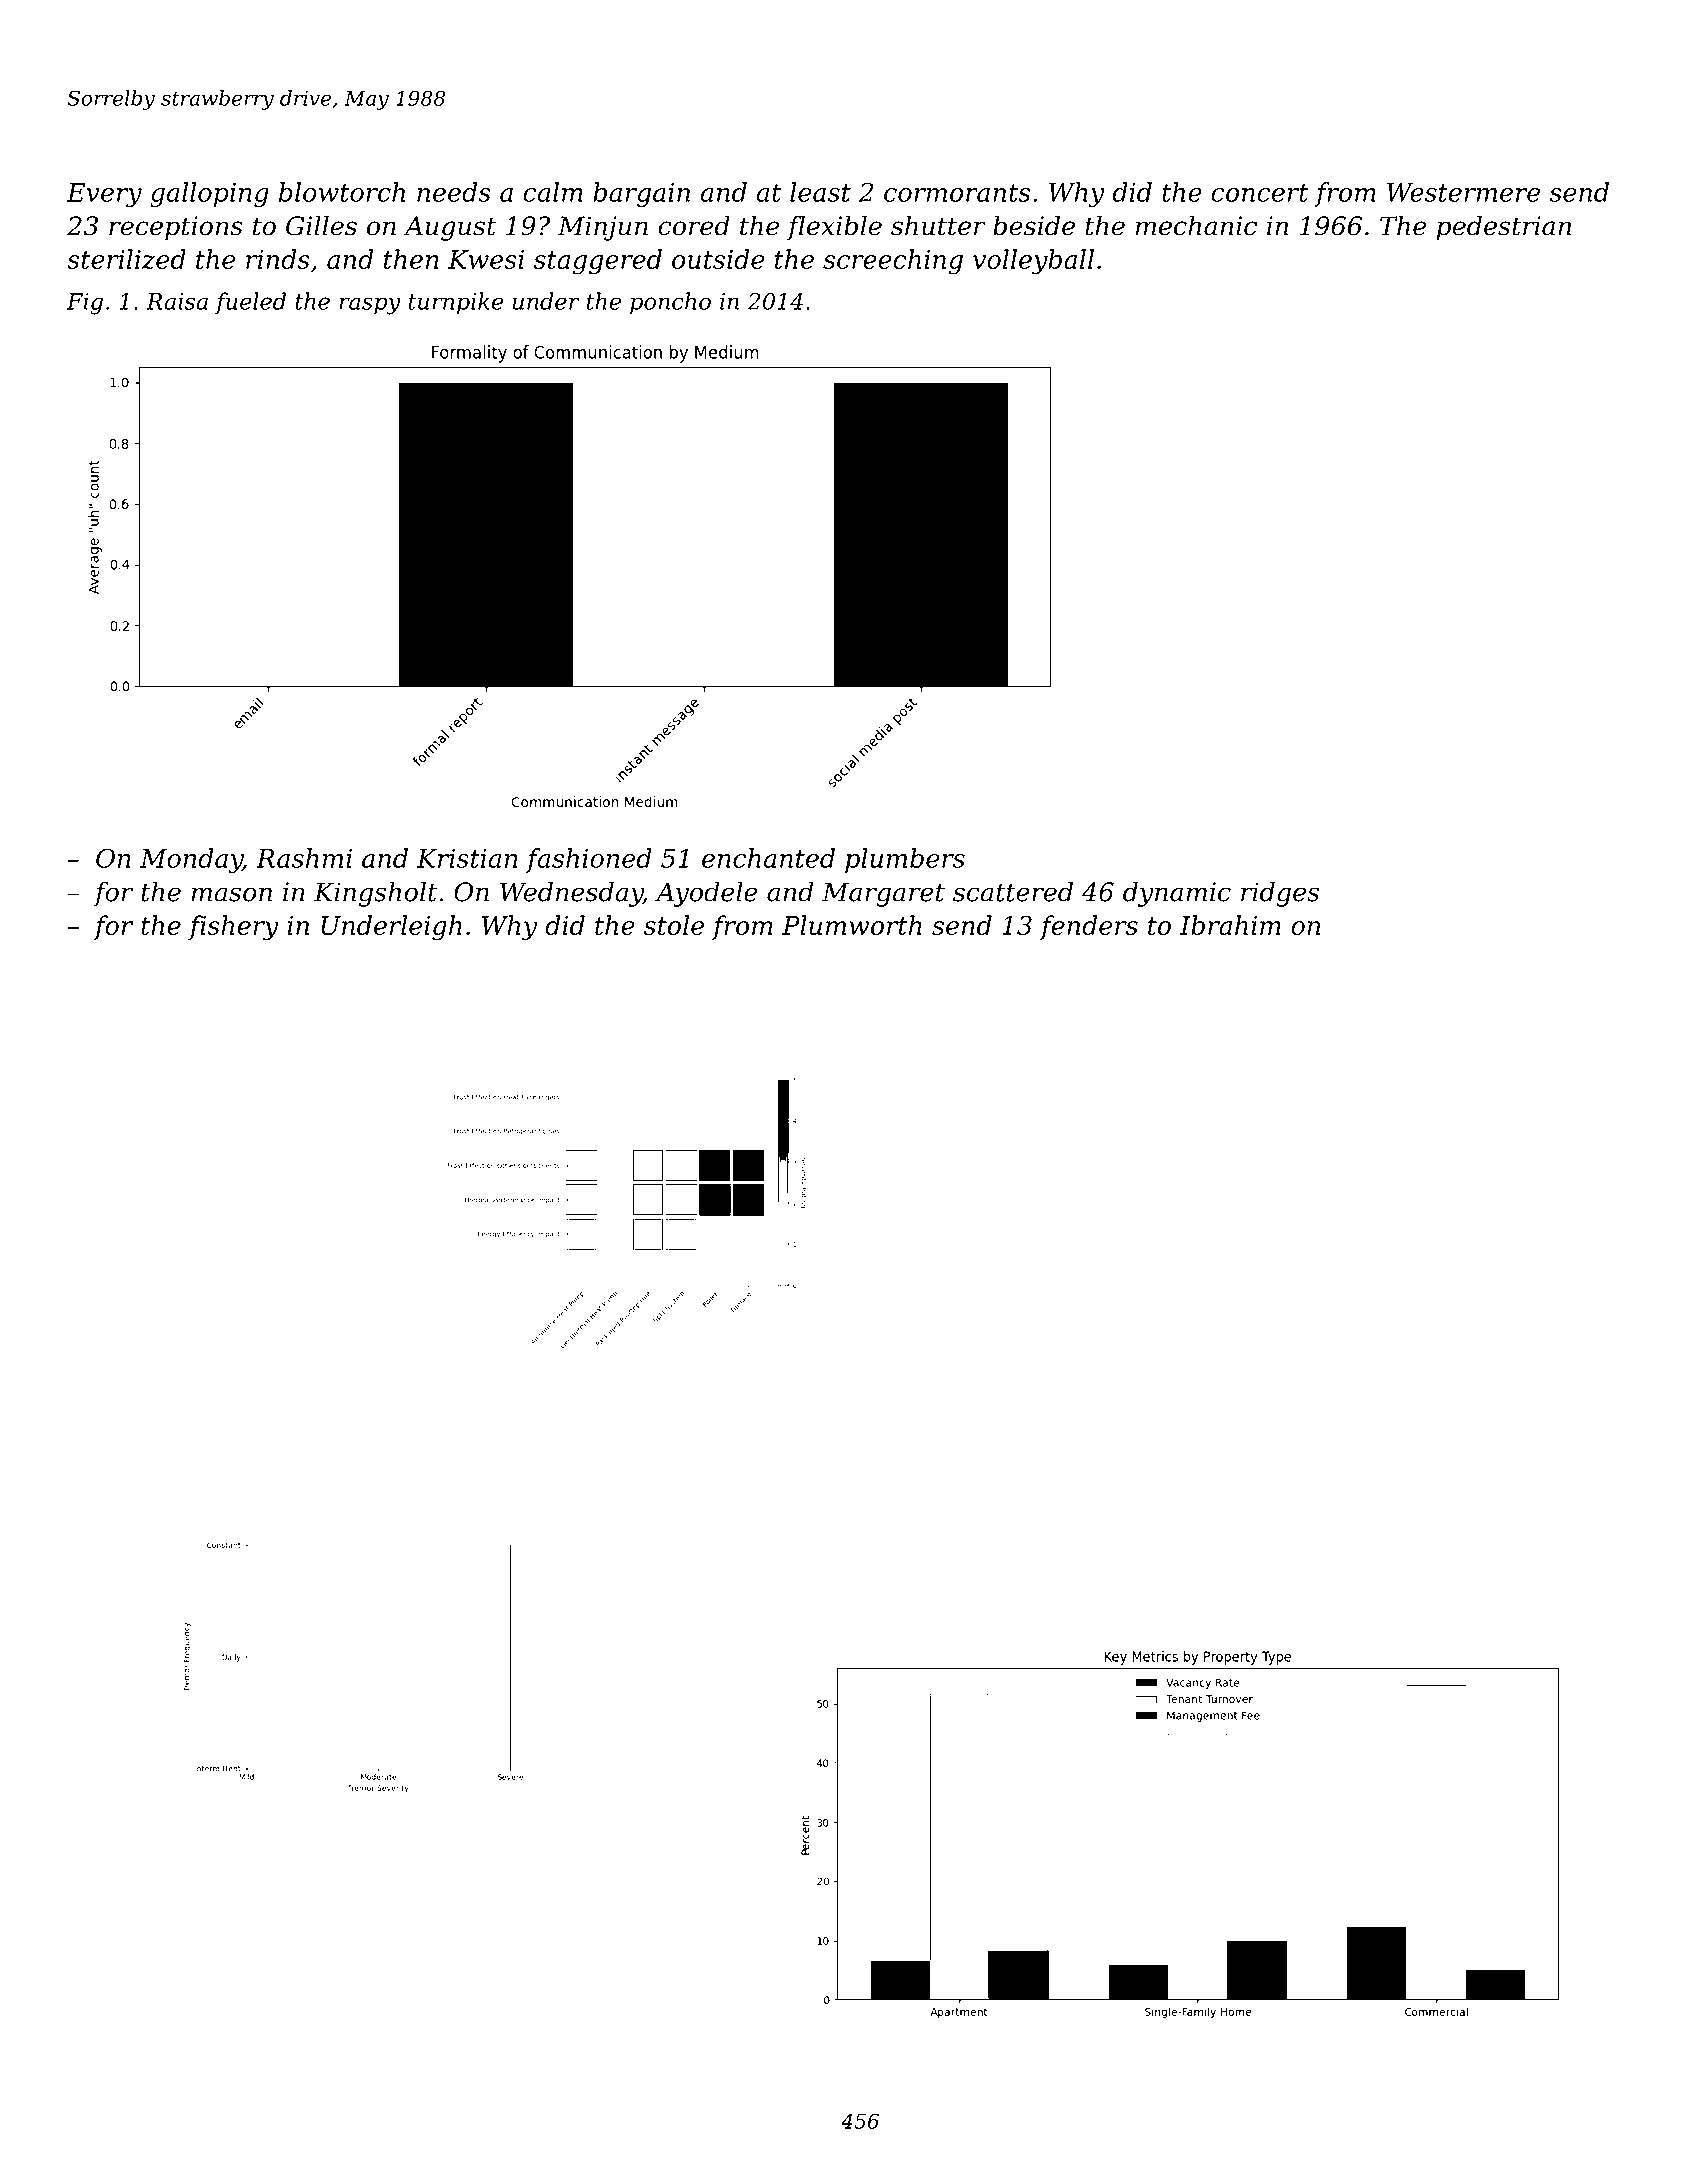 The width and height of the document is (1683, 2178). Describe the element at coordinates (370, 306) in the document. I see `raspy` at that location.
